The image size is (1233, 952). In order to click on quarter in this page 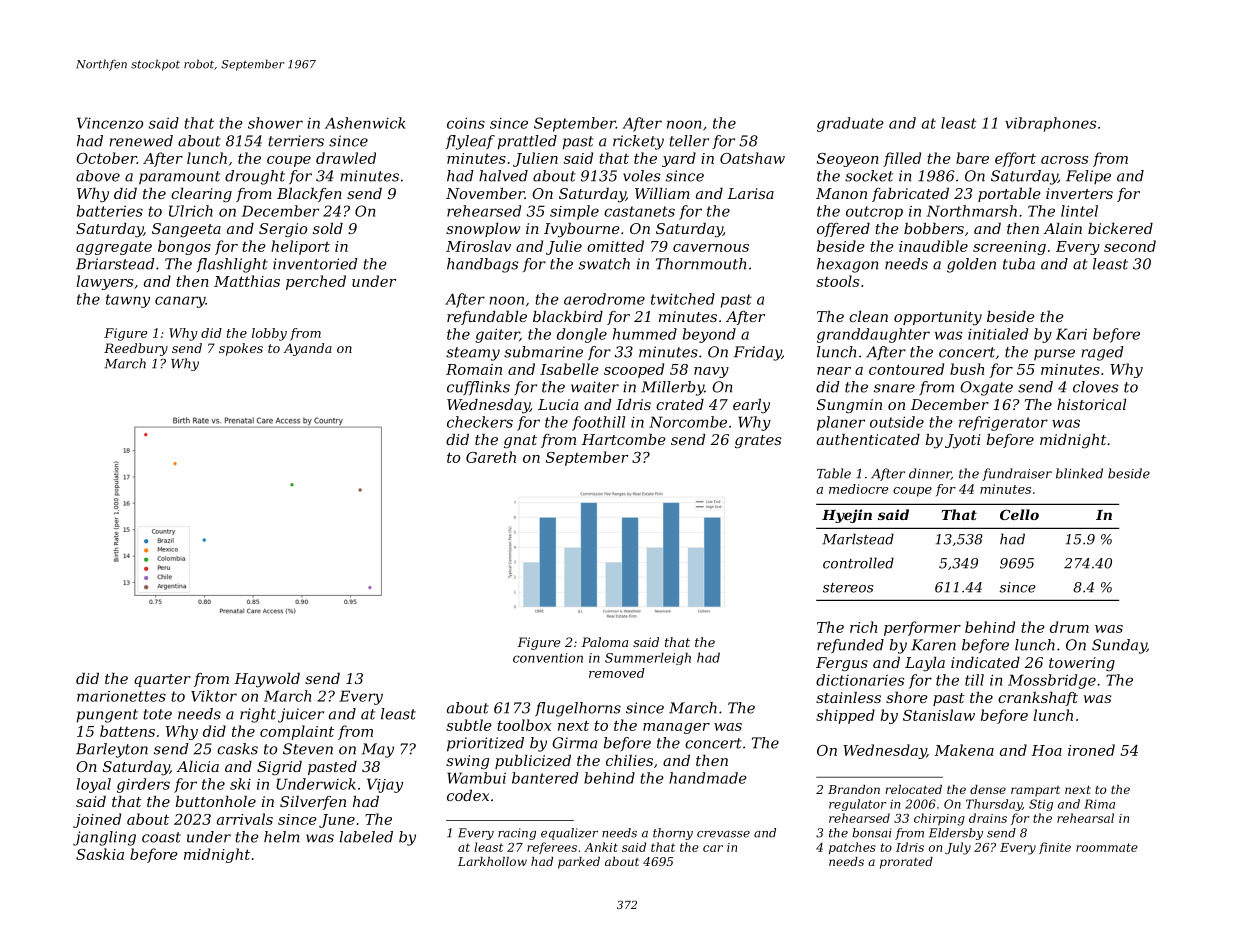, I will do `click(162, 680)`.
